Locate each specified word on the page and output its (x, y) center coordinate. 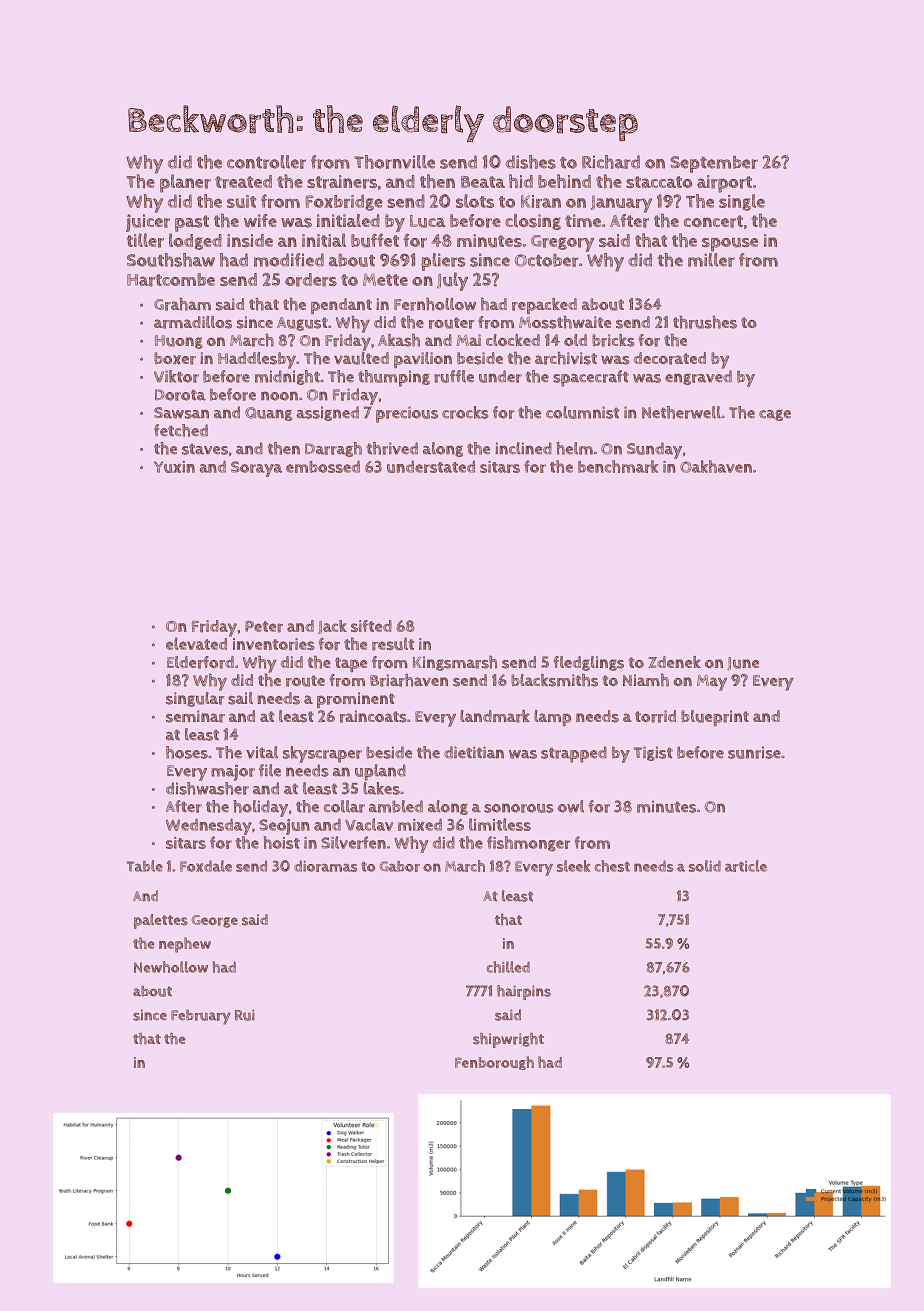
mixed (420, 824)
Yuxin (174, 467)
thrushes (705, 322)
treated (243, 182)
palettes (161, 921)
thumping (394, 378)
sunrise (754, 752)
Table (144, 866)
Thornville (394, 162)
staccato (659, 182)
